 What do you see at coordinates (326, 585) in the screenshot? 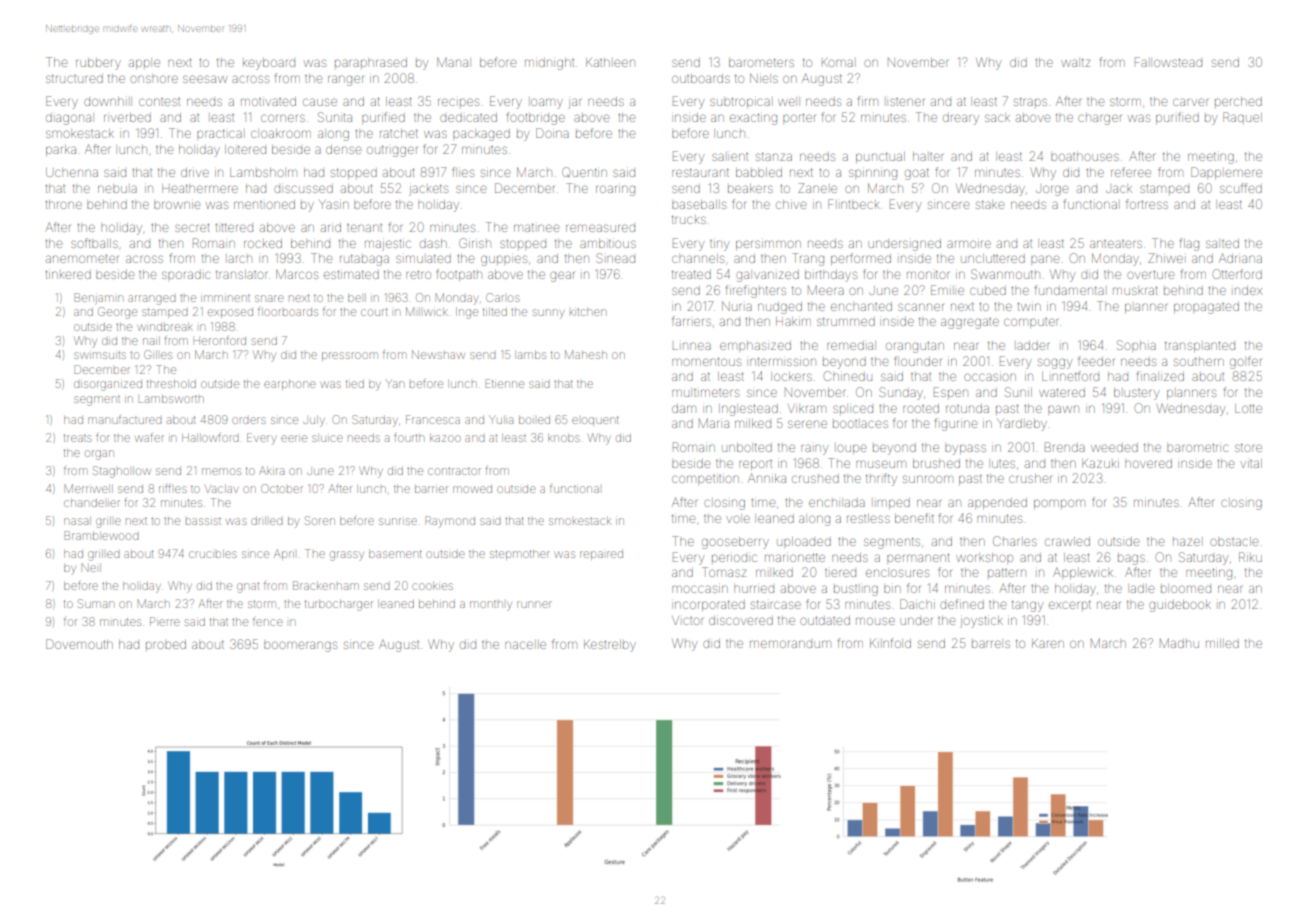
I see `Brackenham` at bounding box center [326, 585].
